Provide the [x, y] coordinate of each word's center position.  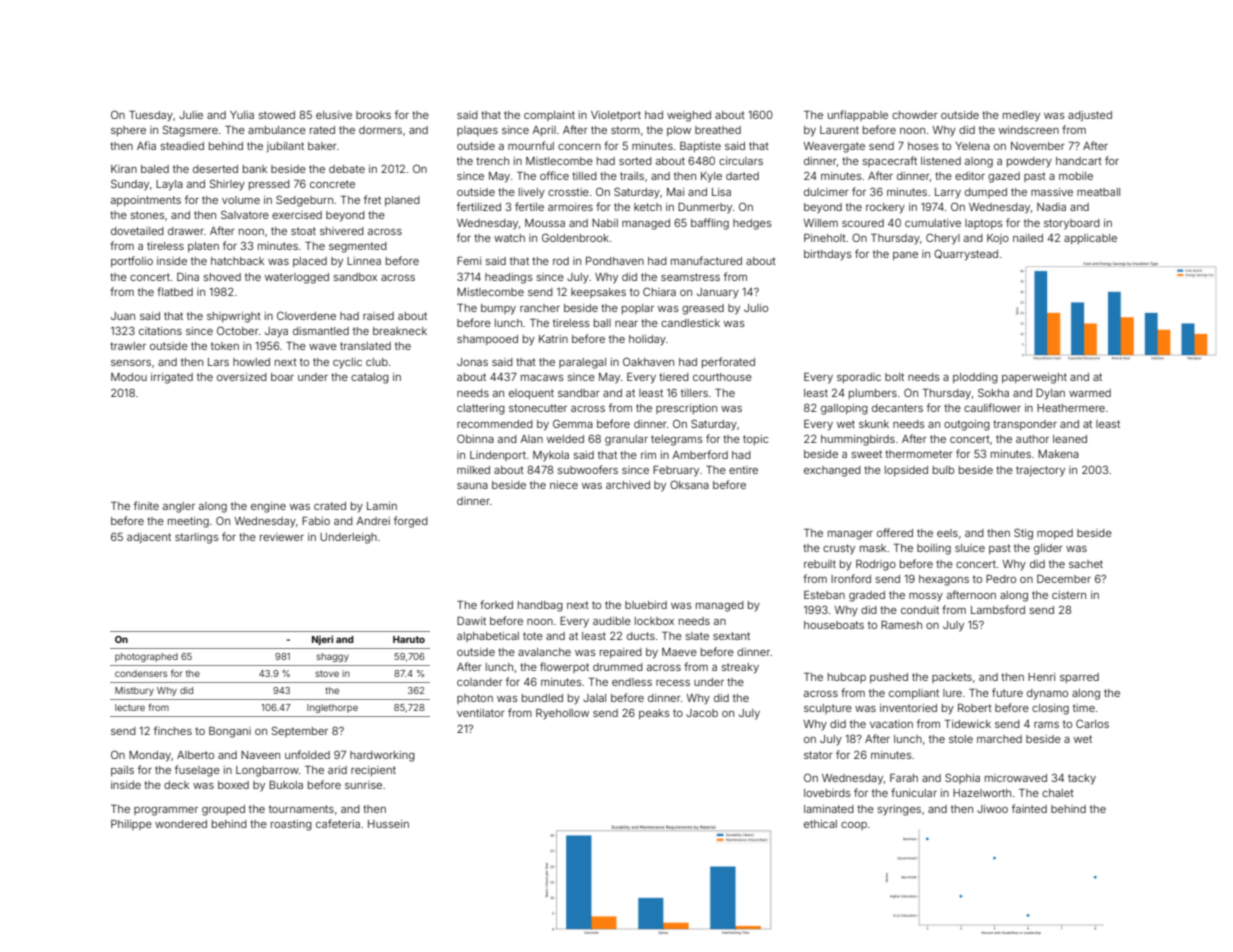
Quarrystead [966, 255]
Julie [191, 115]
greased [703, 309]
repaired [621, 653]
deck [176, 785]
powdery [1029, 162]
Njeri [322, 640]
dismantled [321, 331]
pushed [889, 678]
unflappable [858, 115]
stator [818, 755]
